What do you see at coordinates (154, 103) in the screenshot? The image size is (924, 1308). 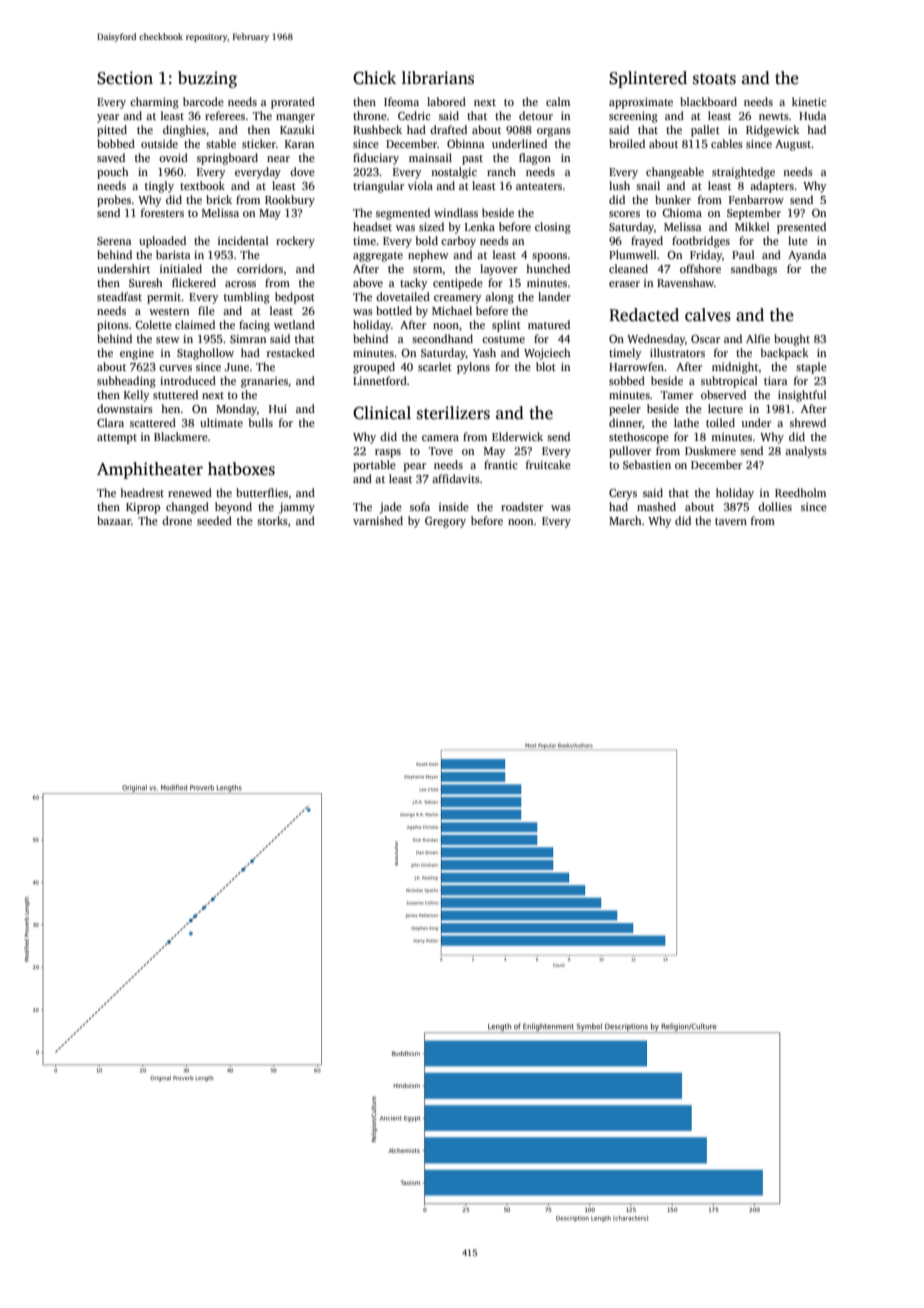 I see `charming` at bounding box center [154, 103].
